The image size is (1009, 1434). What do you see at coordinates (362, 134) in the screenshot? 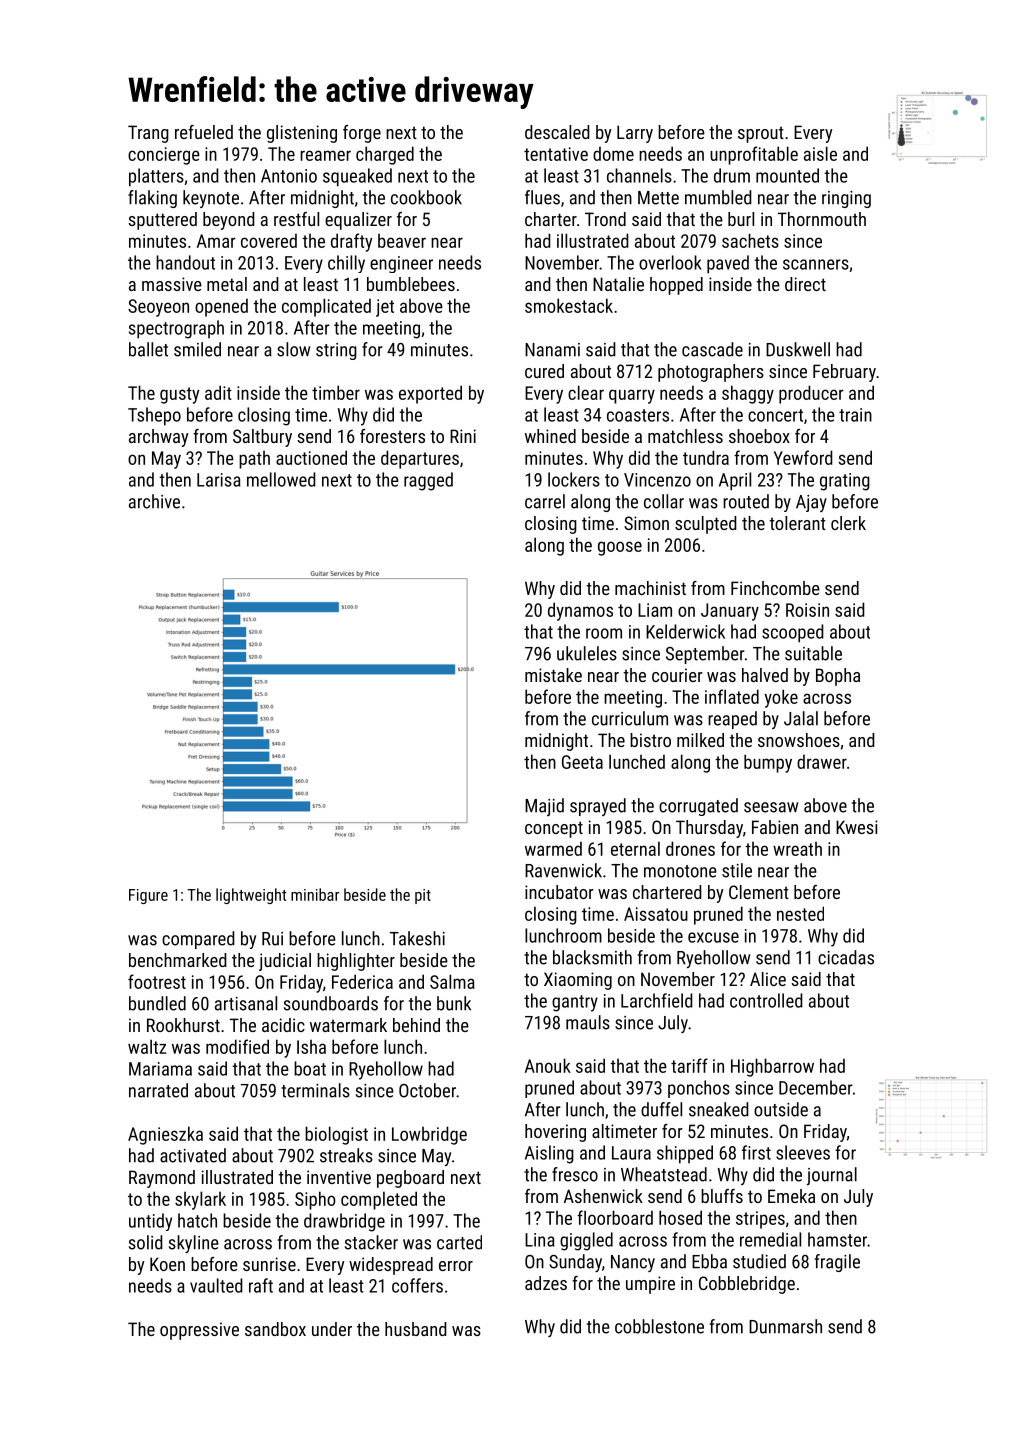
I see `forge` at bounding box center [362, 134].
